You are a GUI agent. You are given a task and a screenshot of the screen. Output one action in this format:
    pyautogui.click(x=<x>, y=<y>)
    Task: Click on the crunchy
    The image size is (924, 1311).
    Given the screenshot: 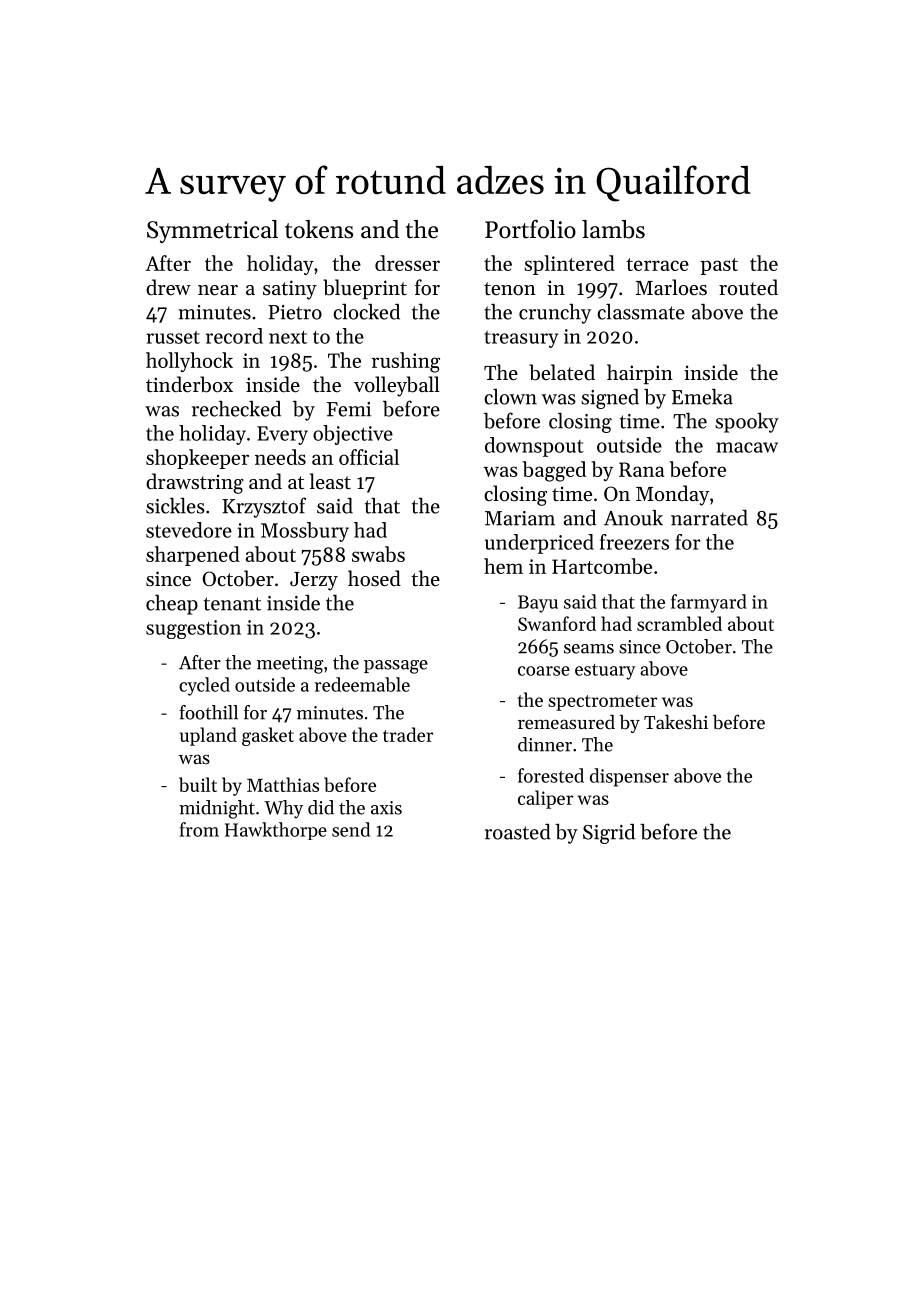 What is the action you would take?
    pyautogui.click(x=555, y=314)
